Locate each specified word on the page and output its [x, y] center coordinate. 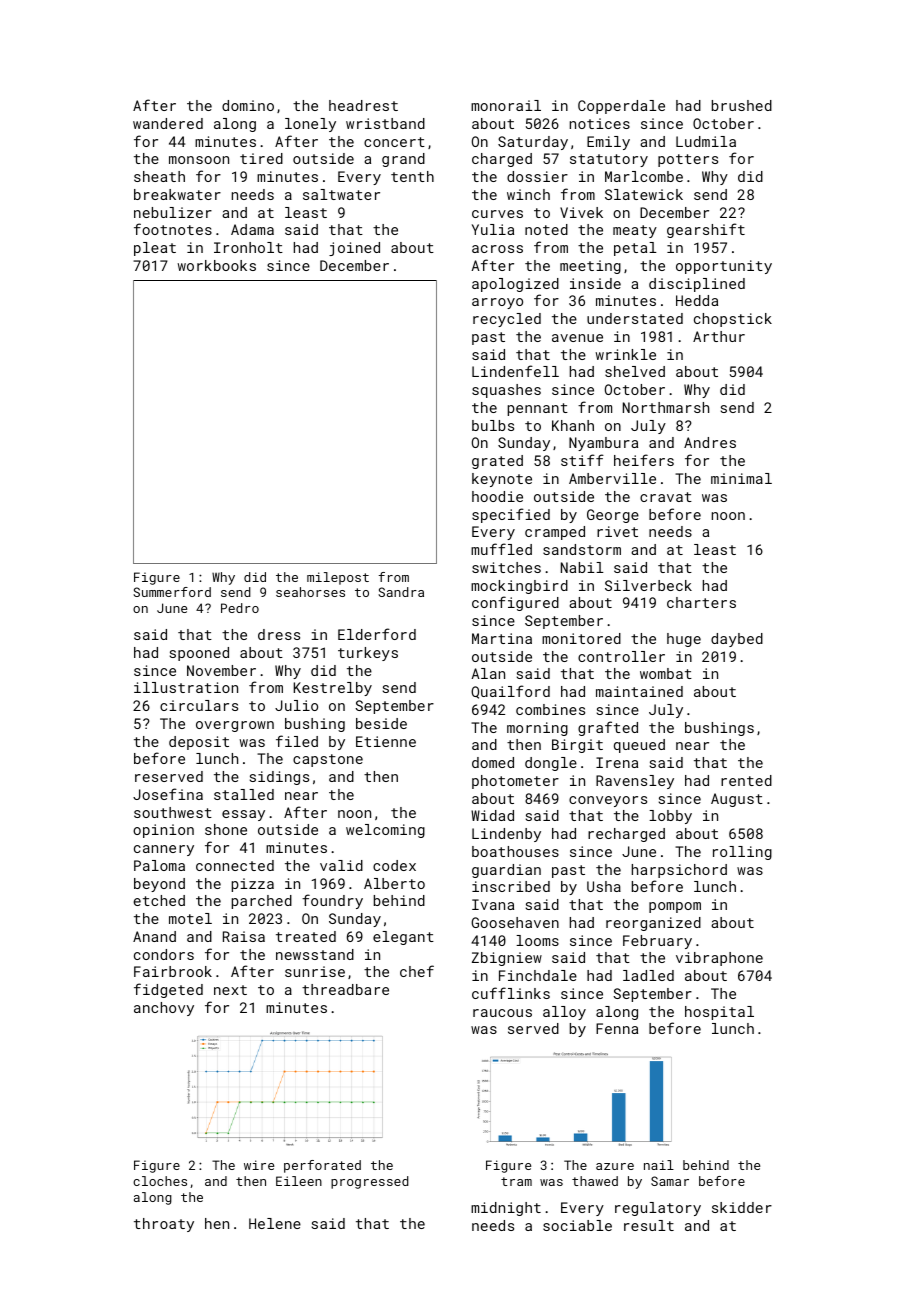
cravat [666, 497]
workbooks [217, 265]
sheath [159, 176]
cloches [160, 1181]
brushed [742, 105]
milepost [338, 578]
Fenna [617, 1028]
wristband [385, 123]
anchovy [164, 1009]
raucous [502, 1013]
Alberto [394, 883]
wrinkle [626, 354]
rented [746, 780]
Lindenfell [515, 371]
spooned [199, 654]
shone [226, 829]
